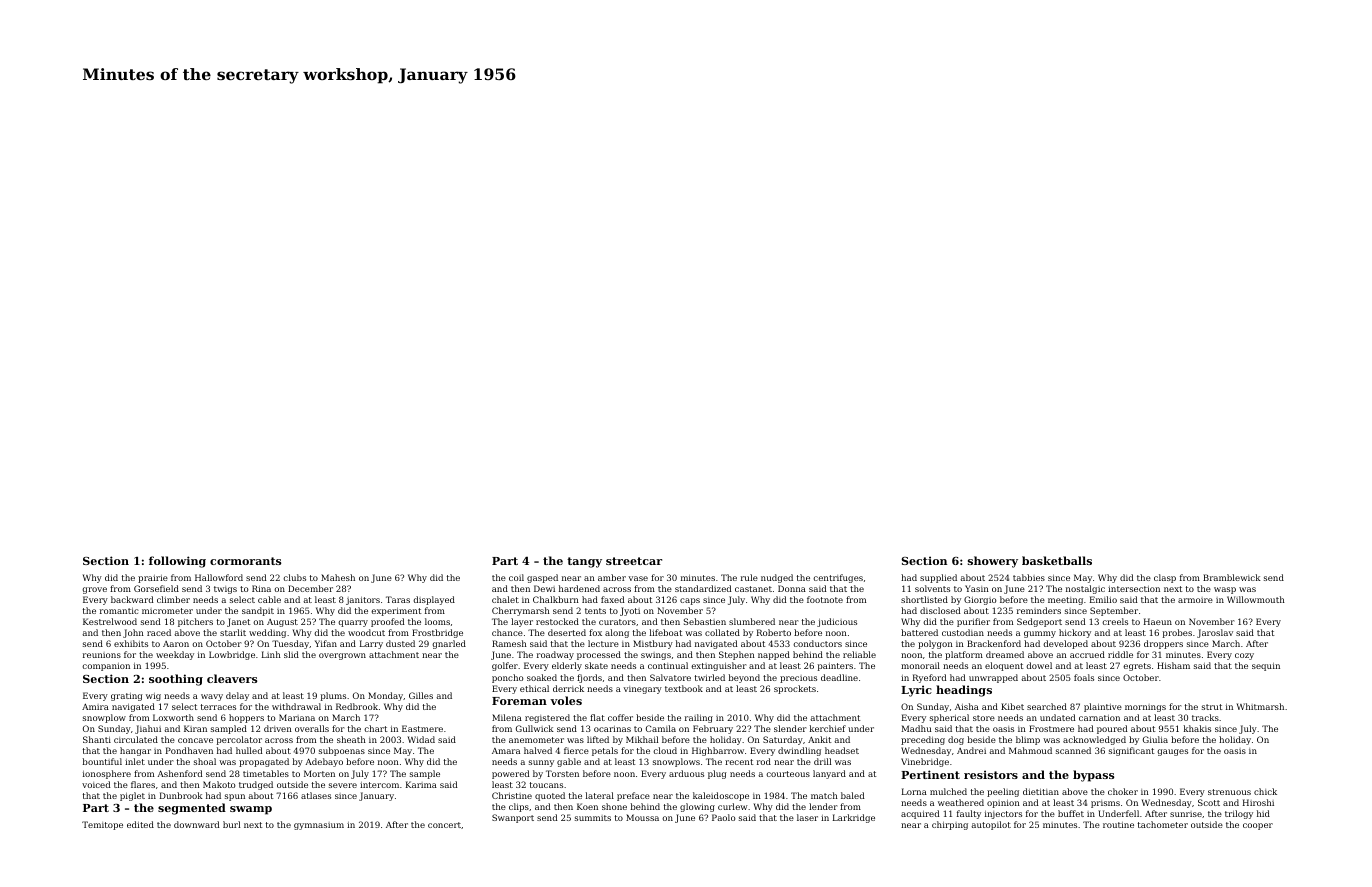 Image resolution: width=1372 pixels, height=887 pixels. What do you see at coordinates (1057, 560) in the page?
I see `basketballs` at bounding box center [1057, 560].
